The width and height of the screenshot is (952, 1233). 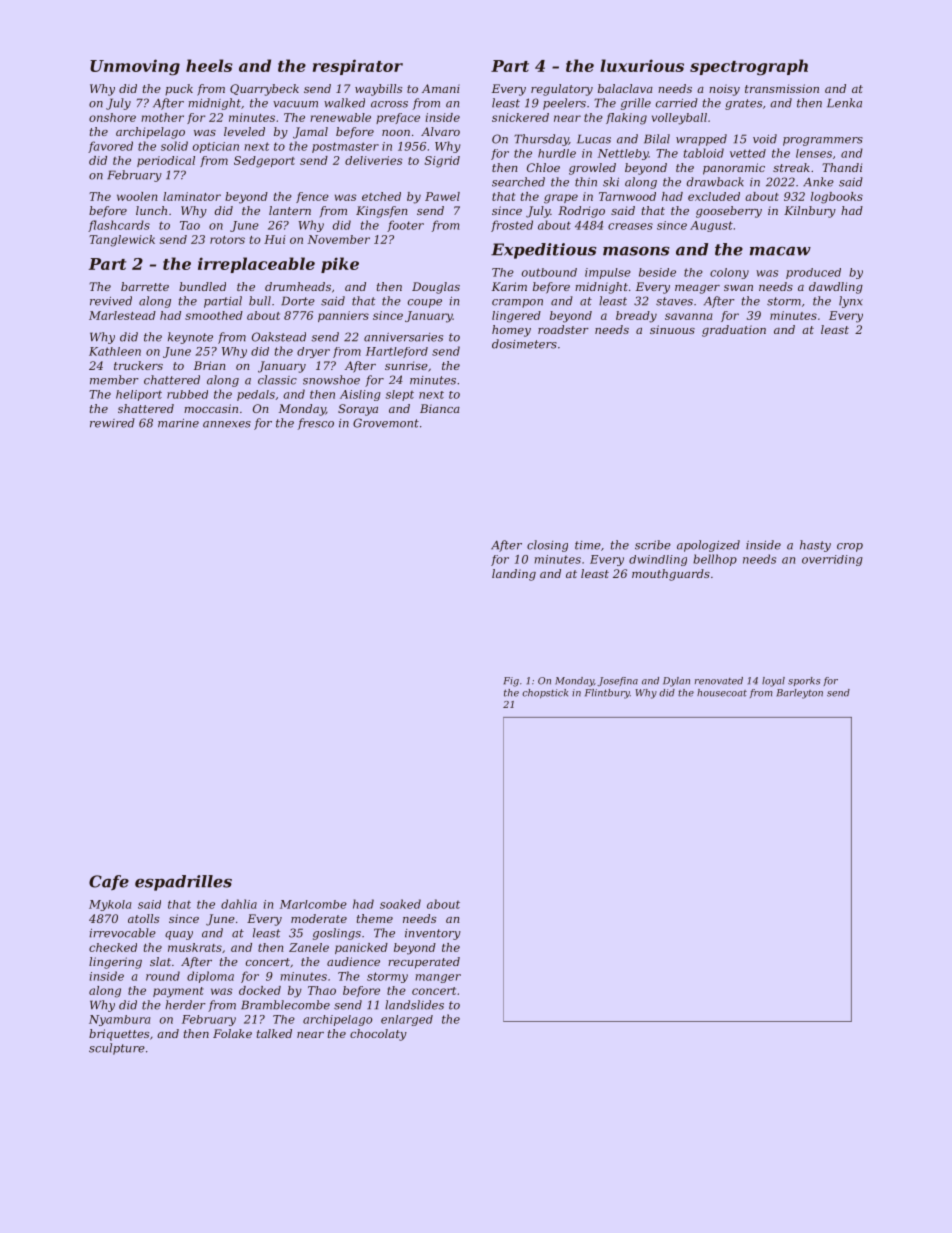 I want to click on spectrograph, so click(x=749, y=67).
